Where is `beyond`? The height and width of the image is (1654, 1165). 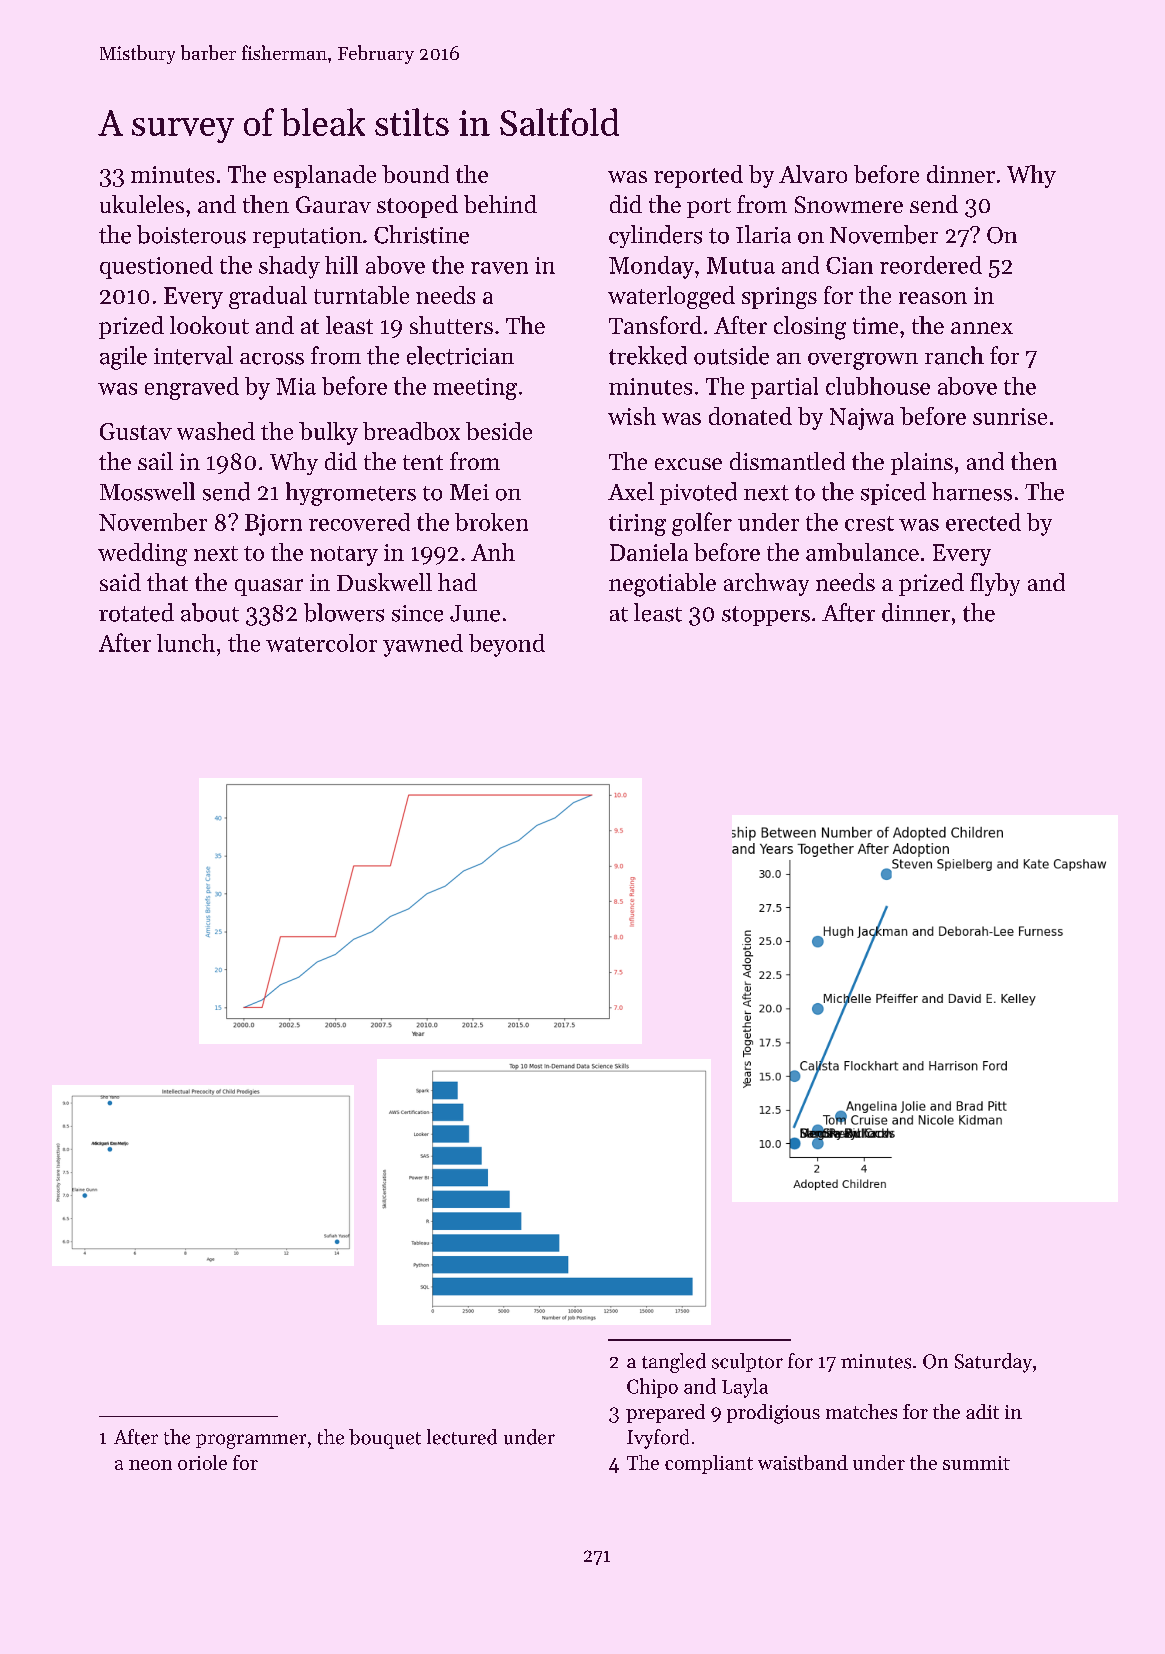
beyond is located at coordinates (507, 645).
